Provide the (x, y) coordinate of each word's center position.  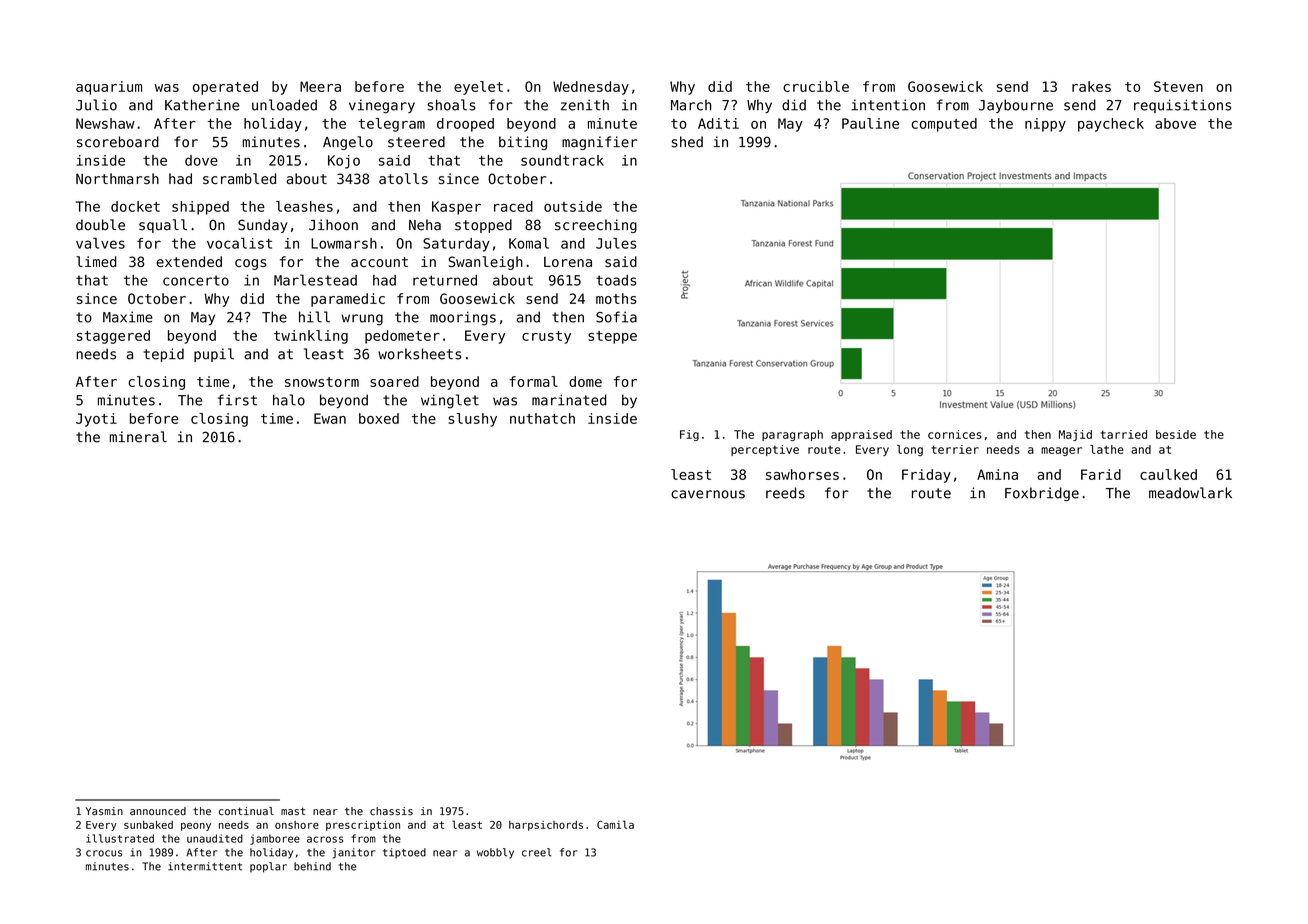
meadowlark (1190, 493)
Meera (320, 86)
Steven (1178, 86)
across (325, 839)
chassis (391, 811)
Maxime (128, 317)
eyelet (478, 88)
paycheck (1111, 125)
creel (537, 852)
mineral (138, 437)
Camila (615, 824)
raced (513, 206)
